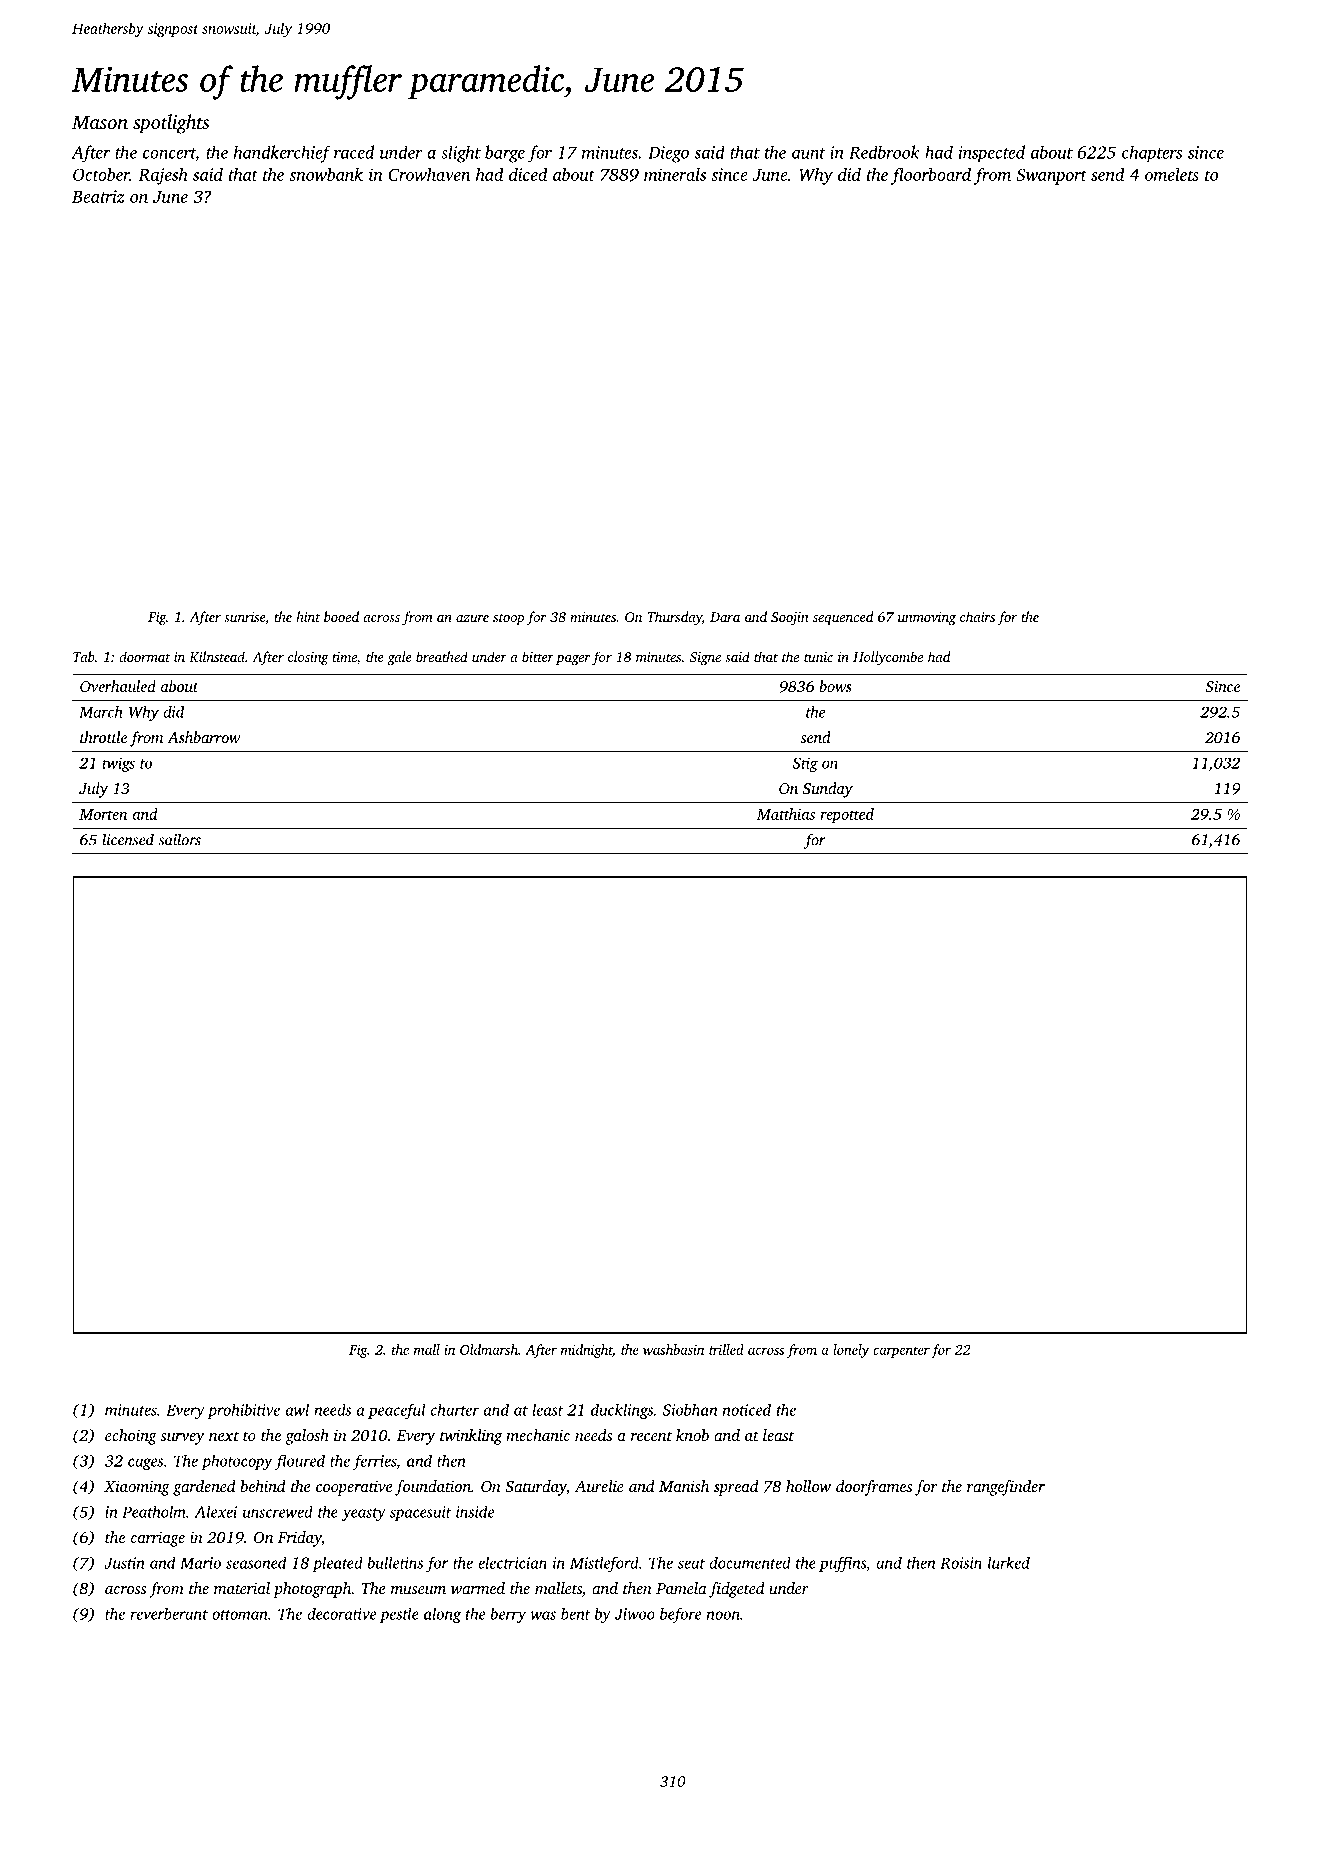 The image size is (1320, 1866). I want to click on inspected, so click(991, 153).
